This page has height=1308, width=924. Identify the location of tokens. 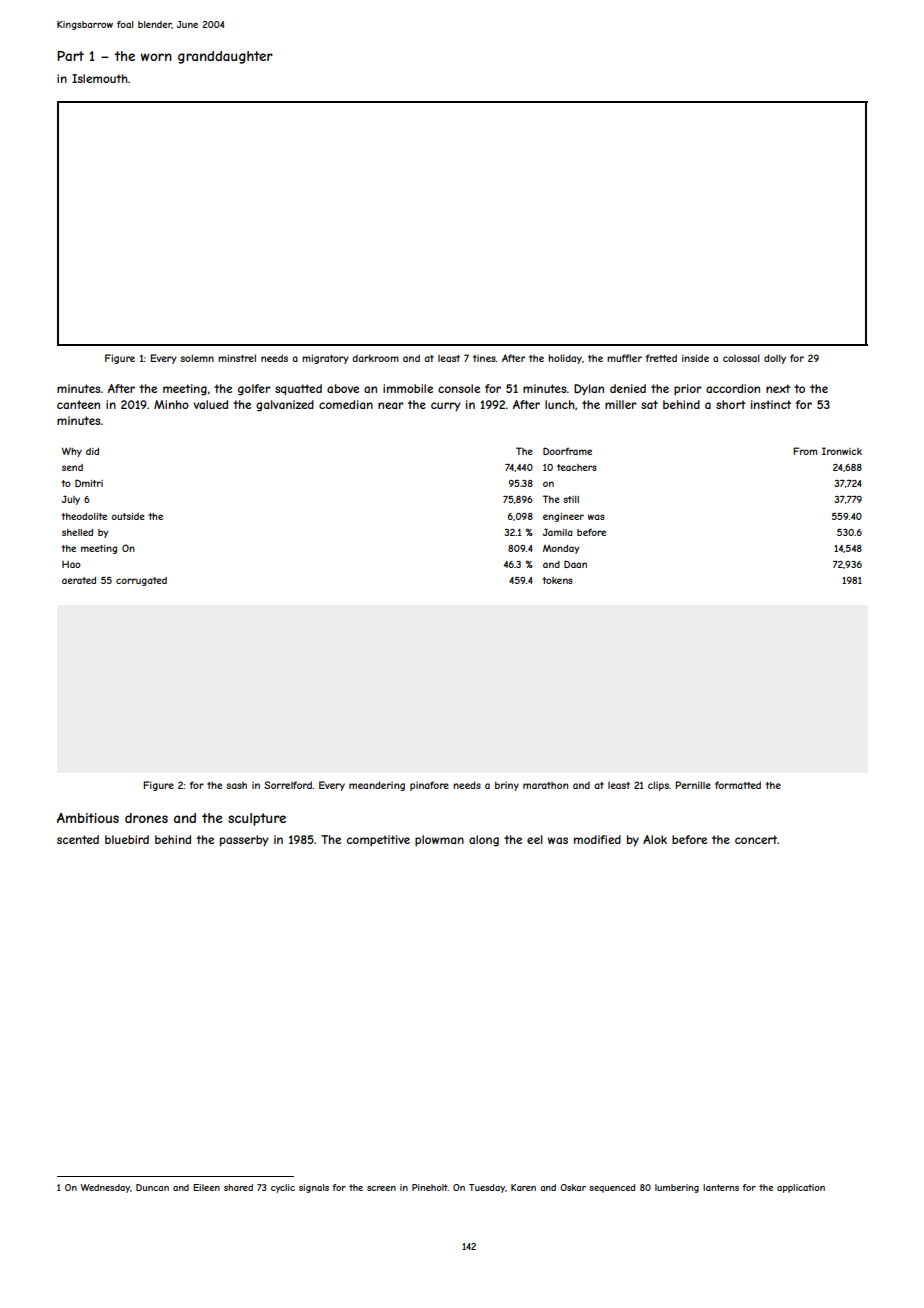
(557, 580).
